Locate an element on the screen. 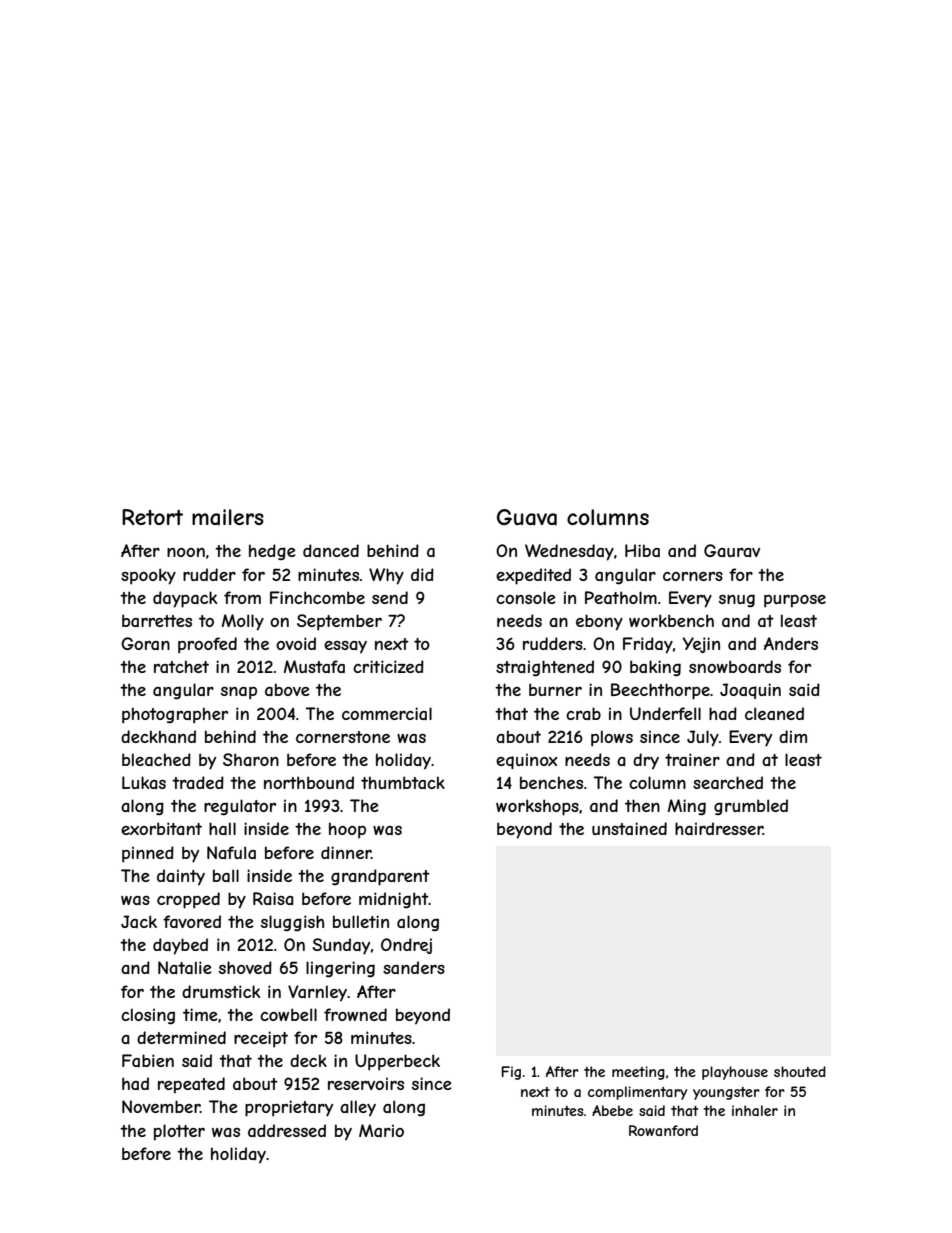  unstained is located at coordinates (629, 828).
